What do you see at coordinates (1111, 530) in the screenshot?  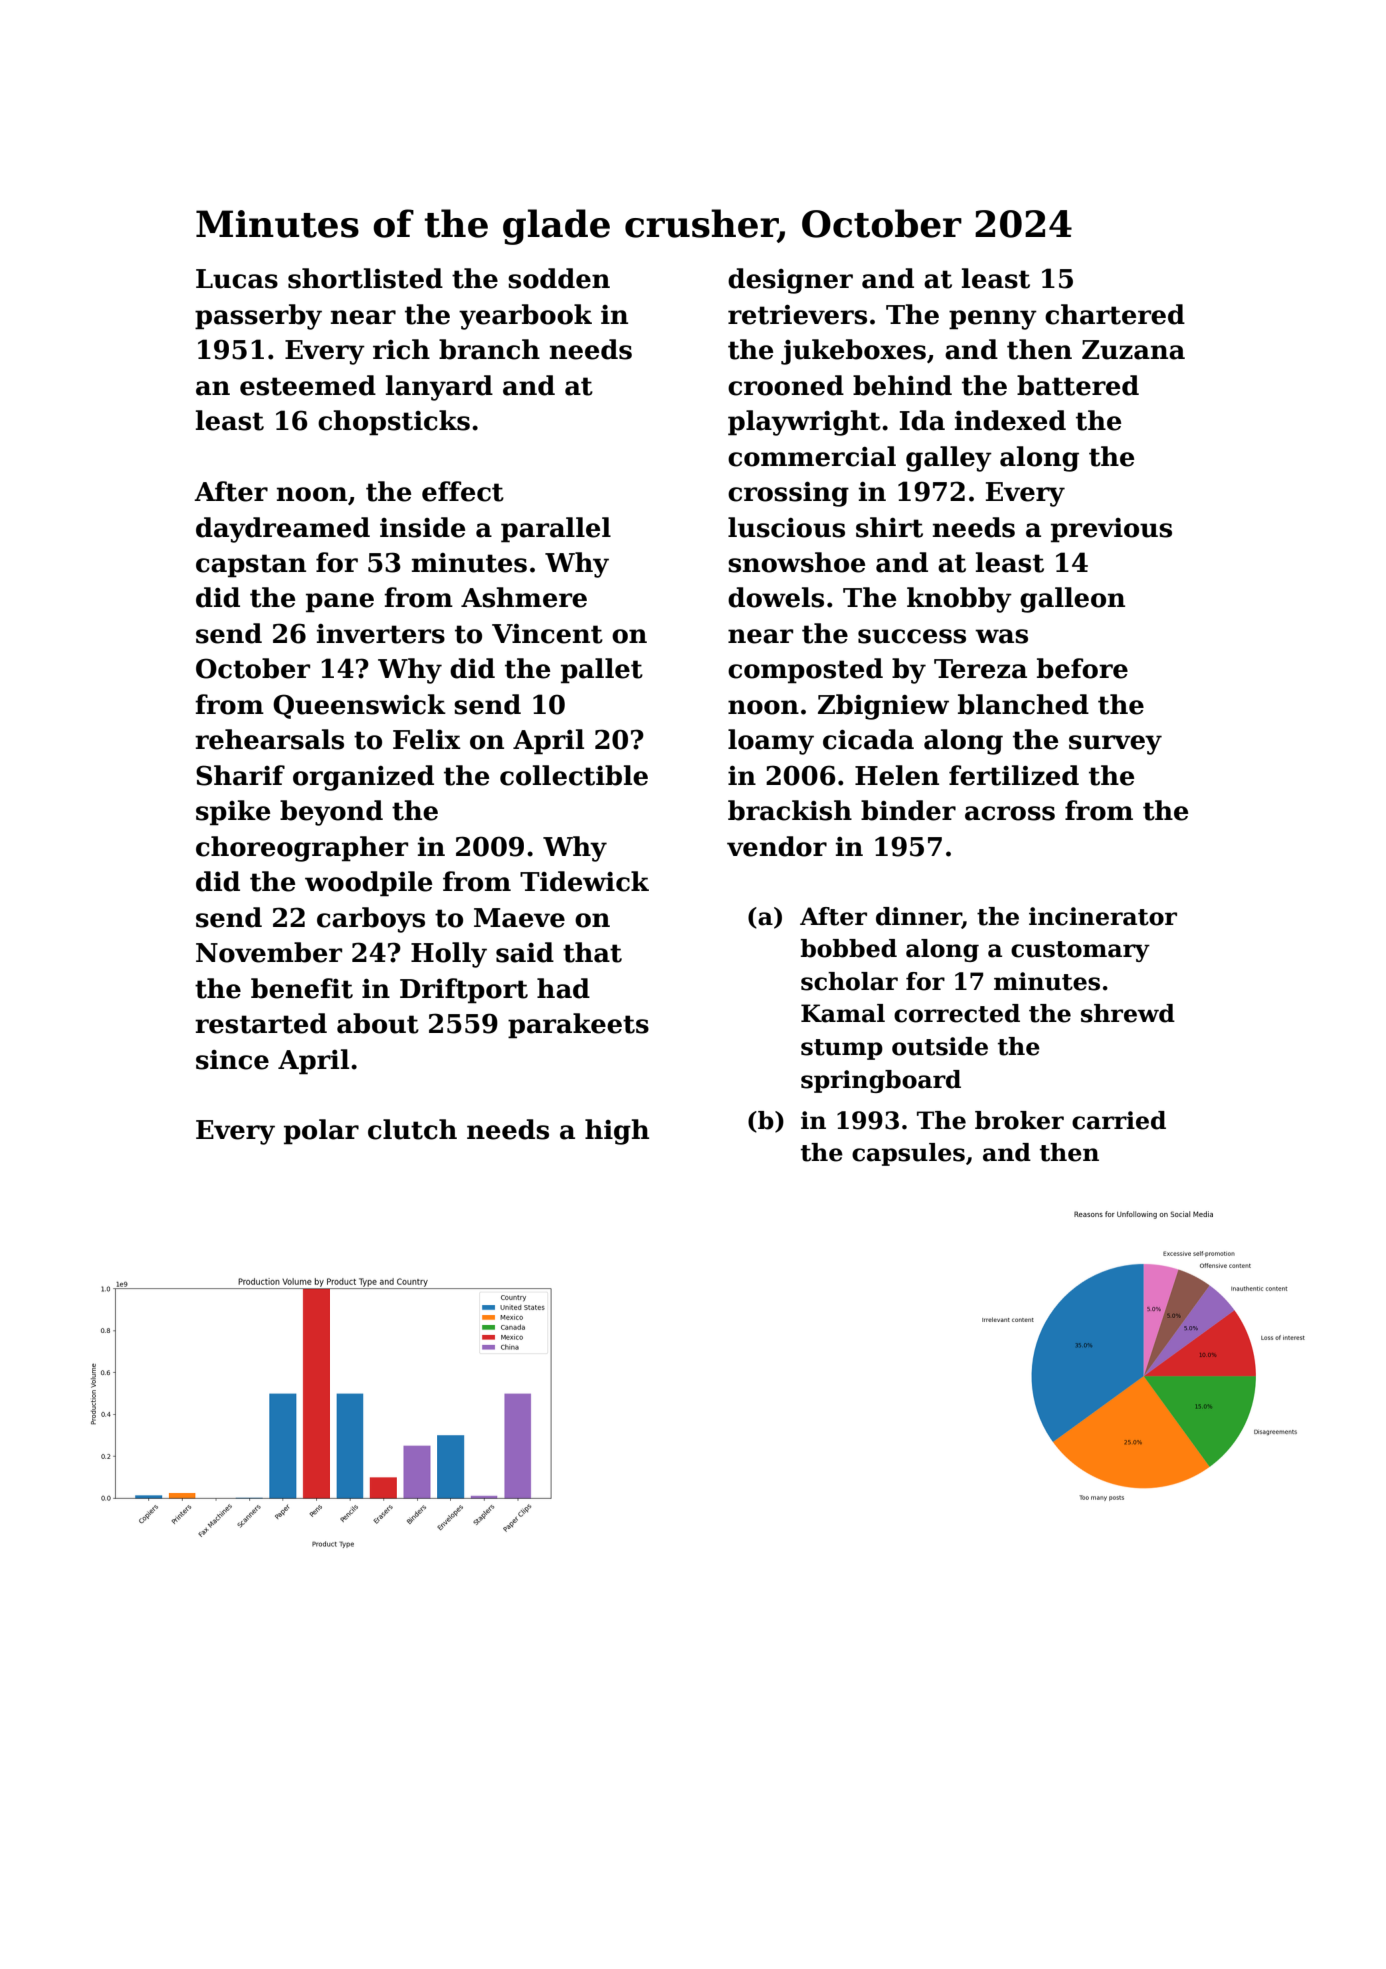 I see `previous` at bounding box center [1111, 530].
